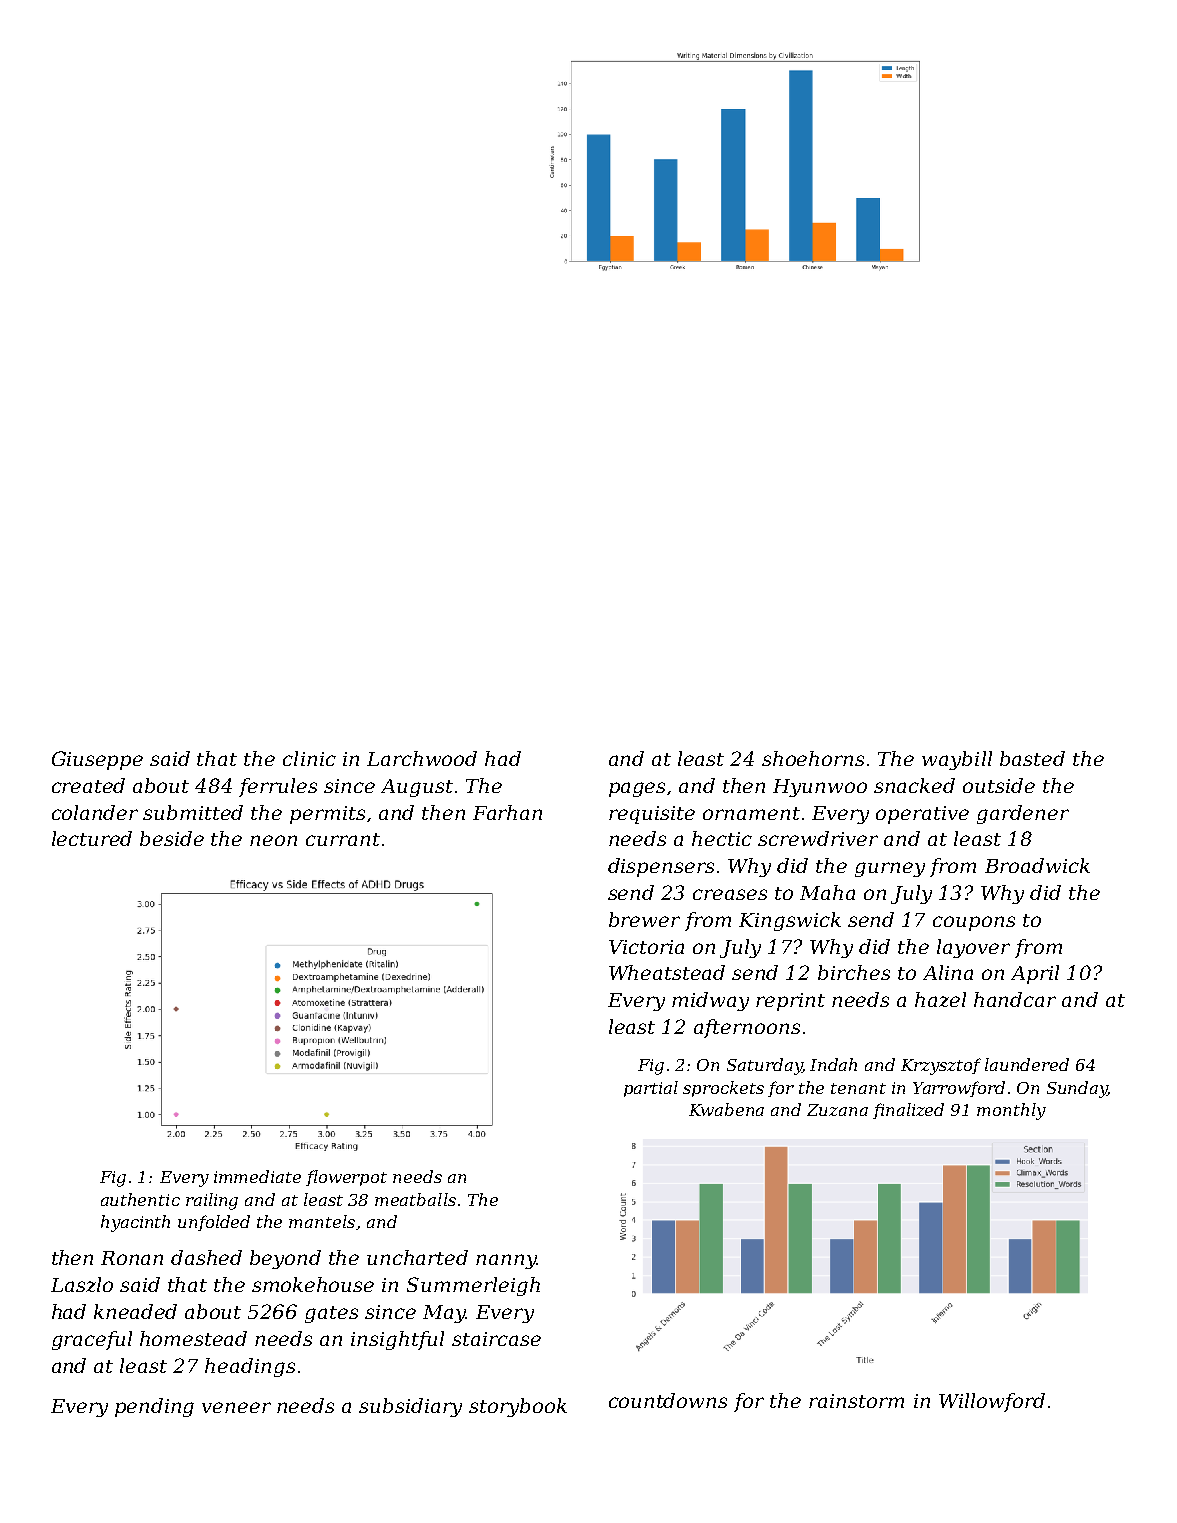 This screenshot has height=1523, width=1177. I want to click on unfolded, so click(214, 1223).
